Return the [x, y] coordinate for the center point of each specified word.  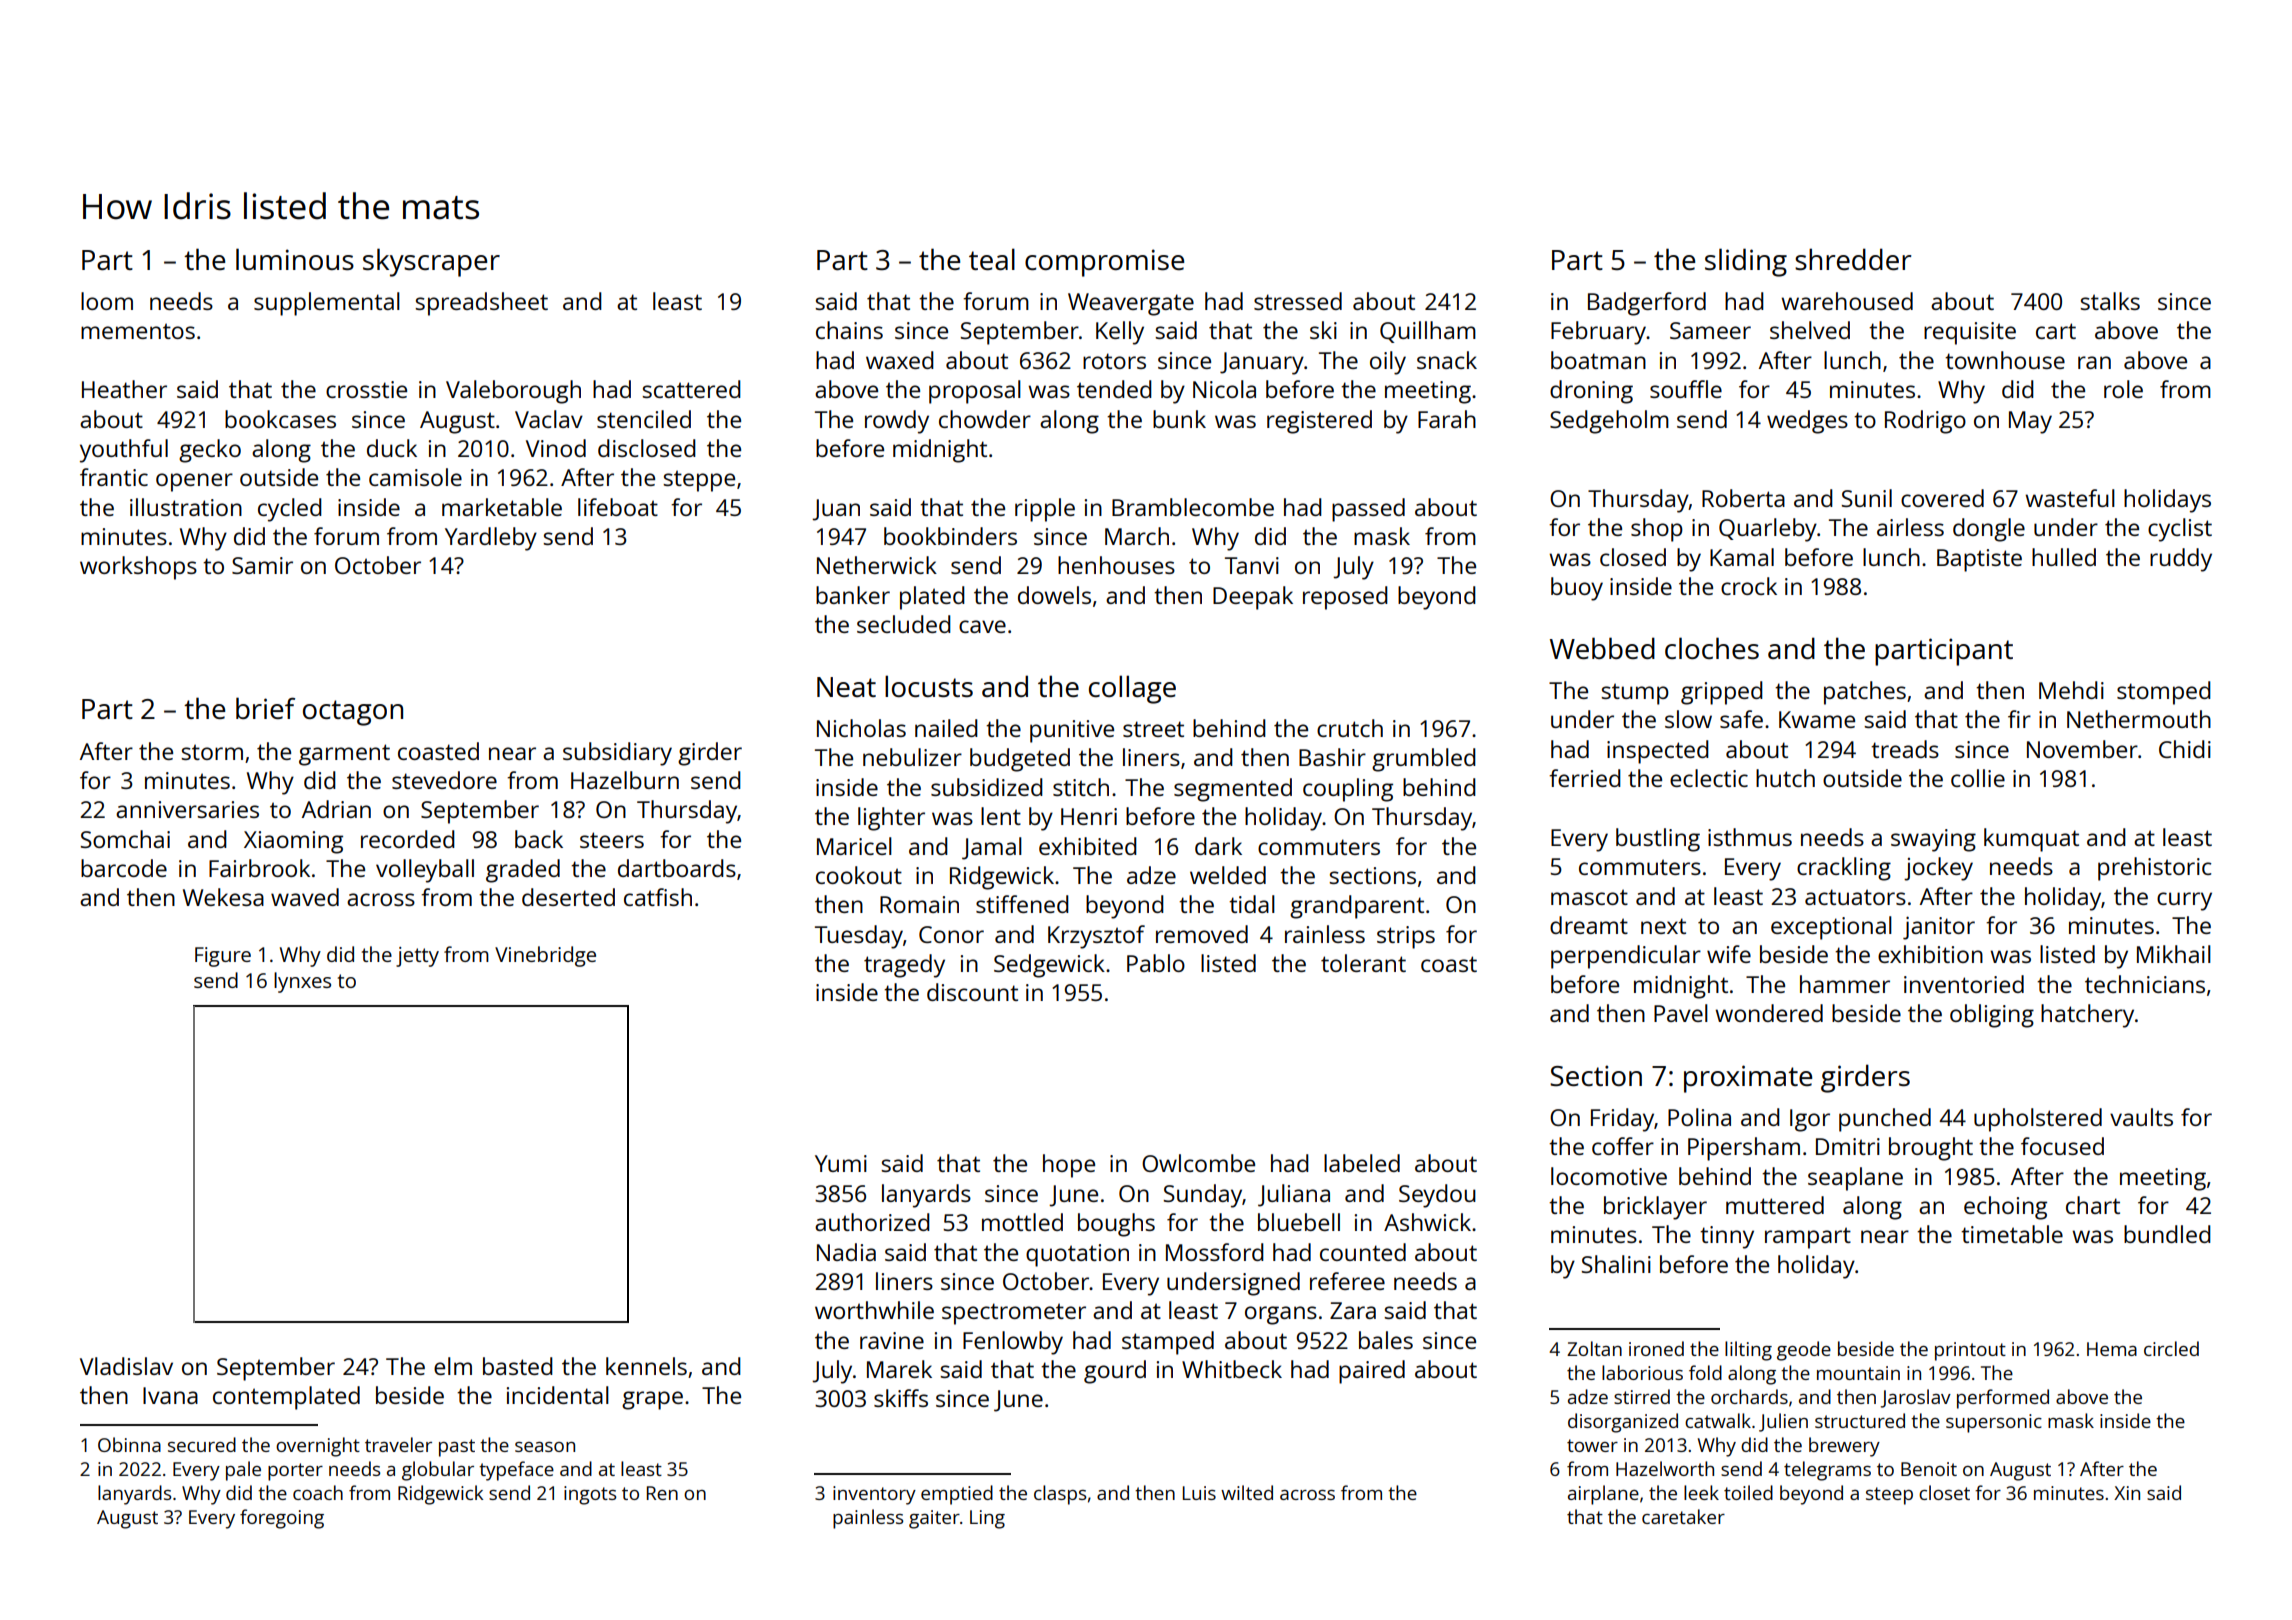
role [2123, 389]
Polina [1699, 1117]
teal [992, 259]
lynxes [302, 982]
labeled [1362, 1163]
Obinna [129, 1444]
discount [972, 992]
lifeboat [618, 507]
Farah [1447, 419]
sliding [1746, 262]
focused [2062, 1146]
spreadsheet [481, 304]
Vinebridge [545, 956]
